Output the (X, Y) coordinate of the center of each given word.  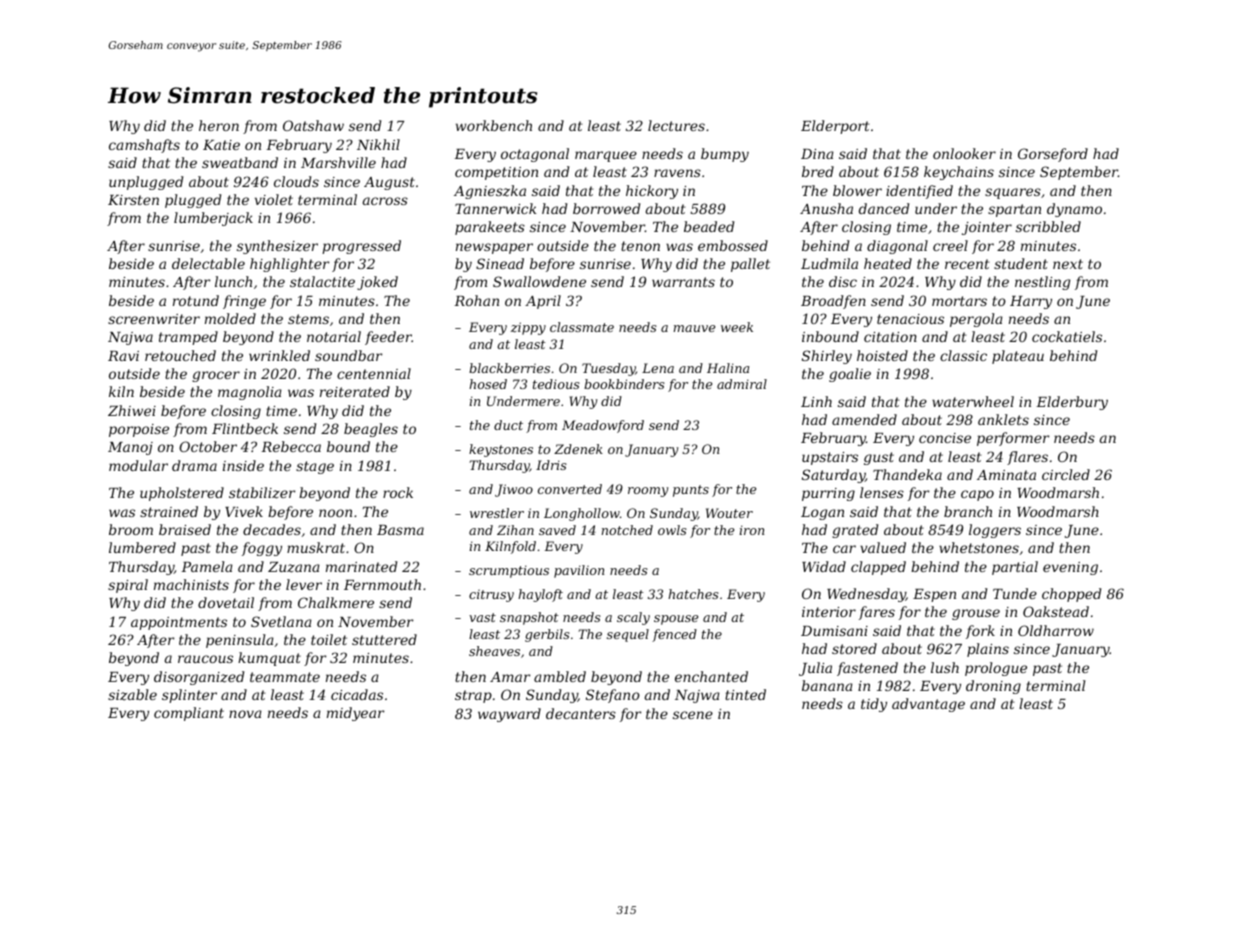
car (844, 549)
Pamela (207, 566)
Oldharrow (1056, 630)
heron (219, 125)
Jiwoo (514, 490)
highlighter (289, 265)
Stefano (613, 696)
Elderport (835, 127)
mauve (694, 328)
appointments (179, 623)
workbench (494, 125)
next (1068, 264)
